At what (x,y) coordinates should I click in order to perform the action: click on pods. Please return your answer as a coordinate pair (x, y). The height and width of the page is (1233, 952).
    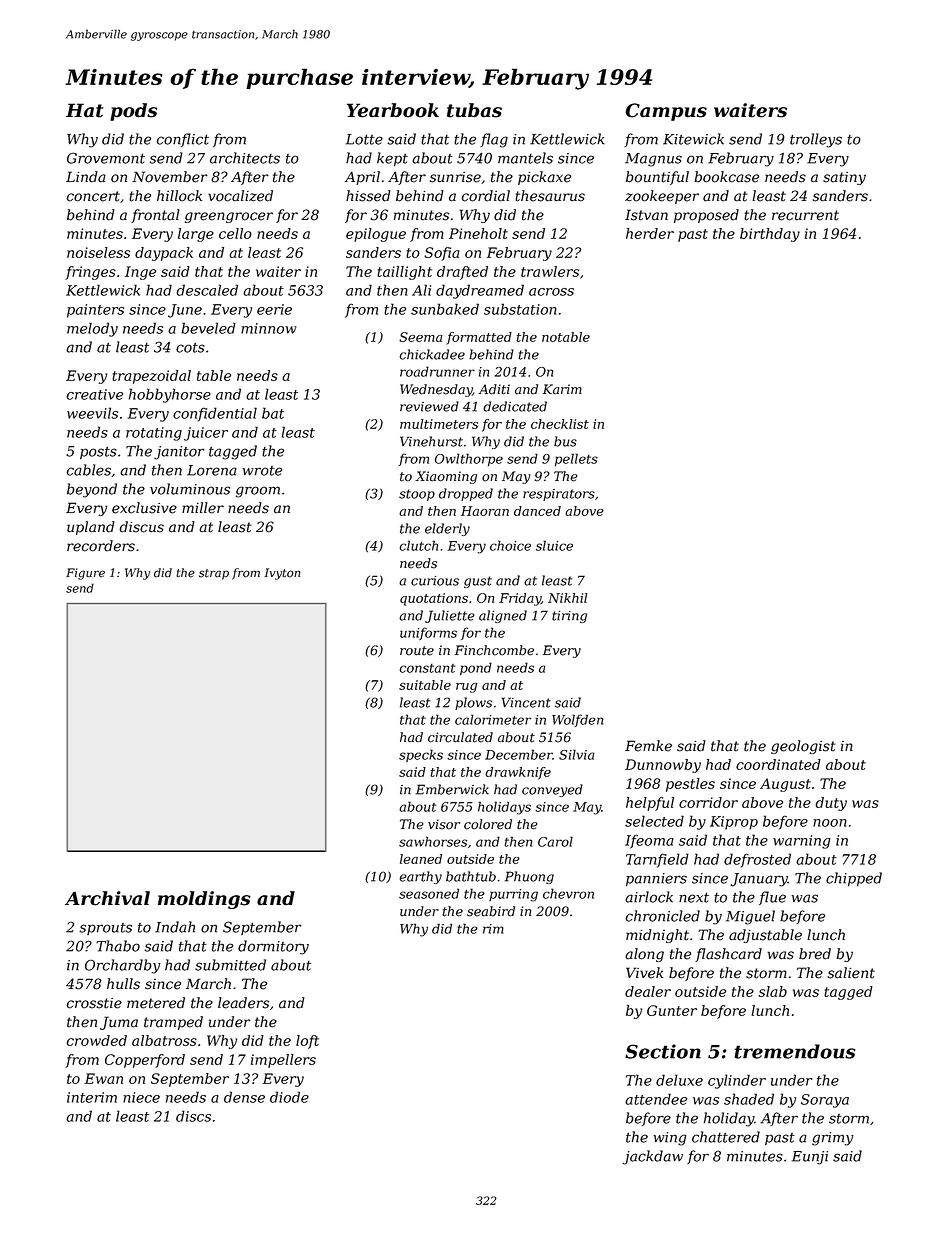
    Looking at the image, I should click on (134, 112).
